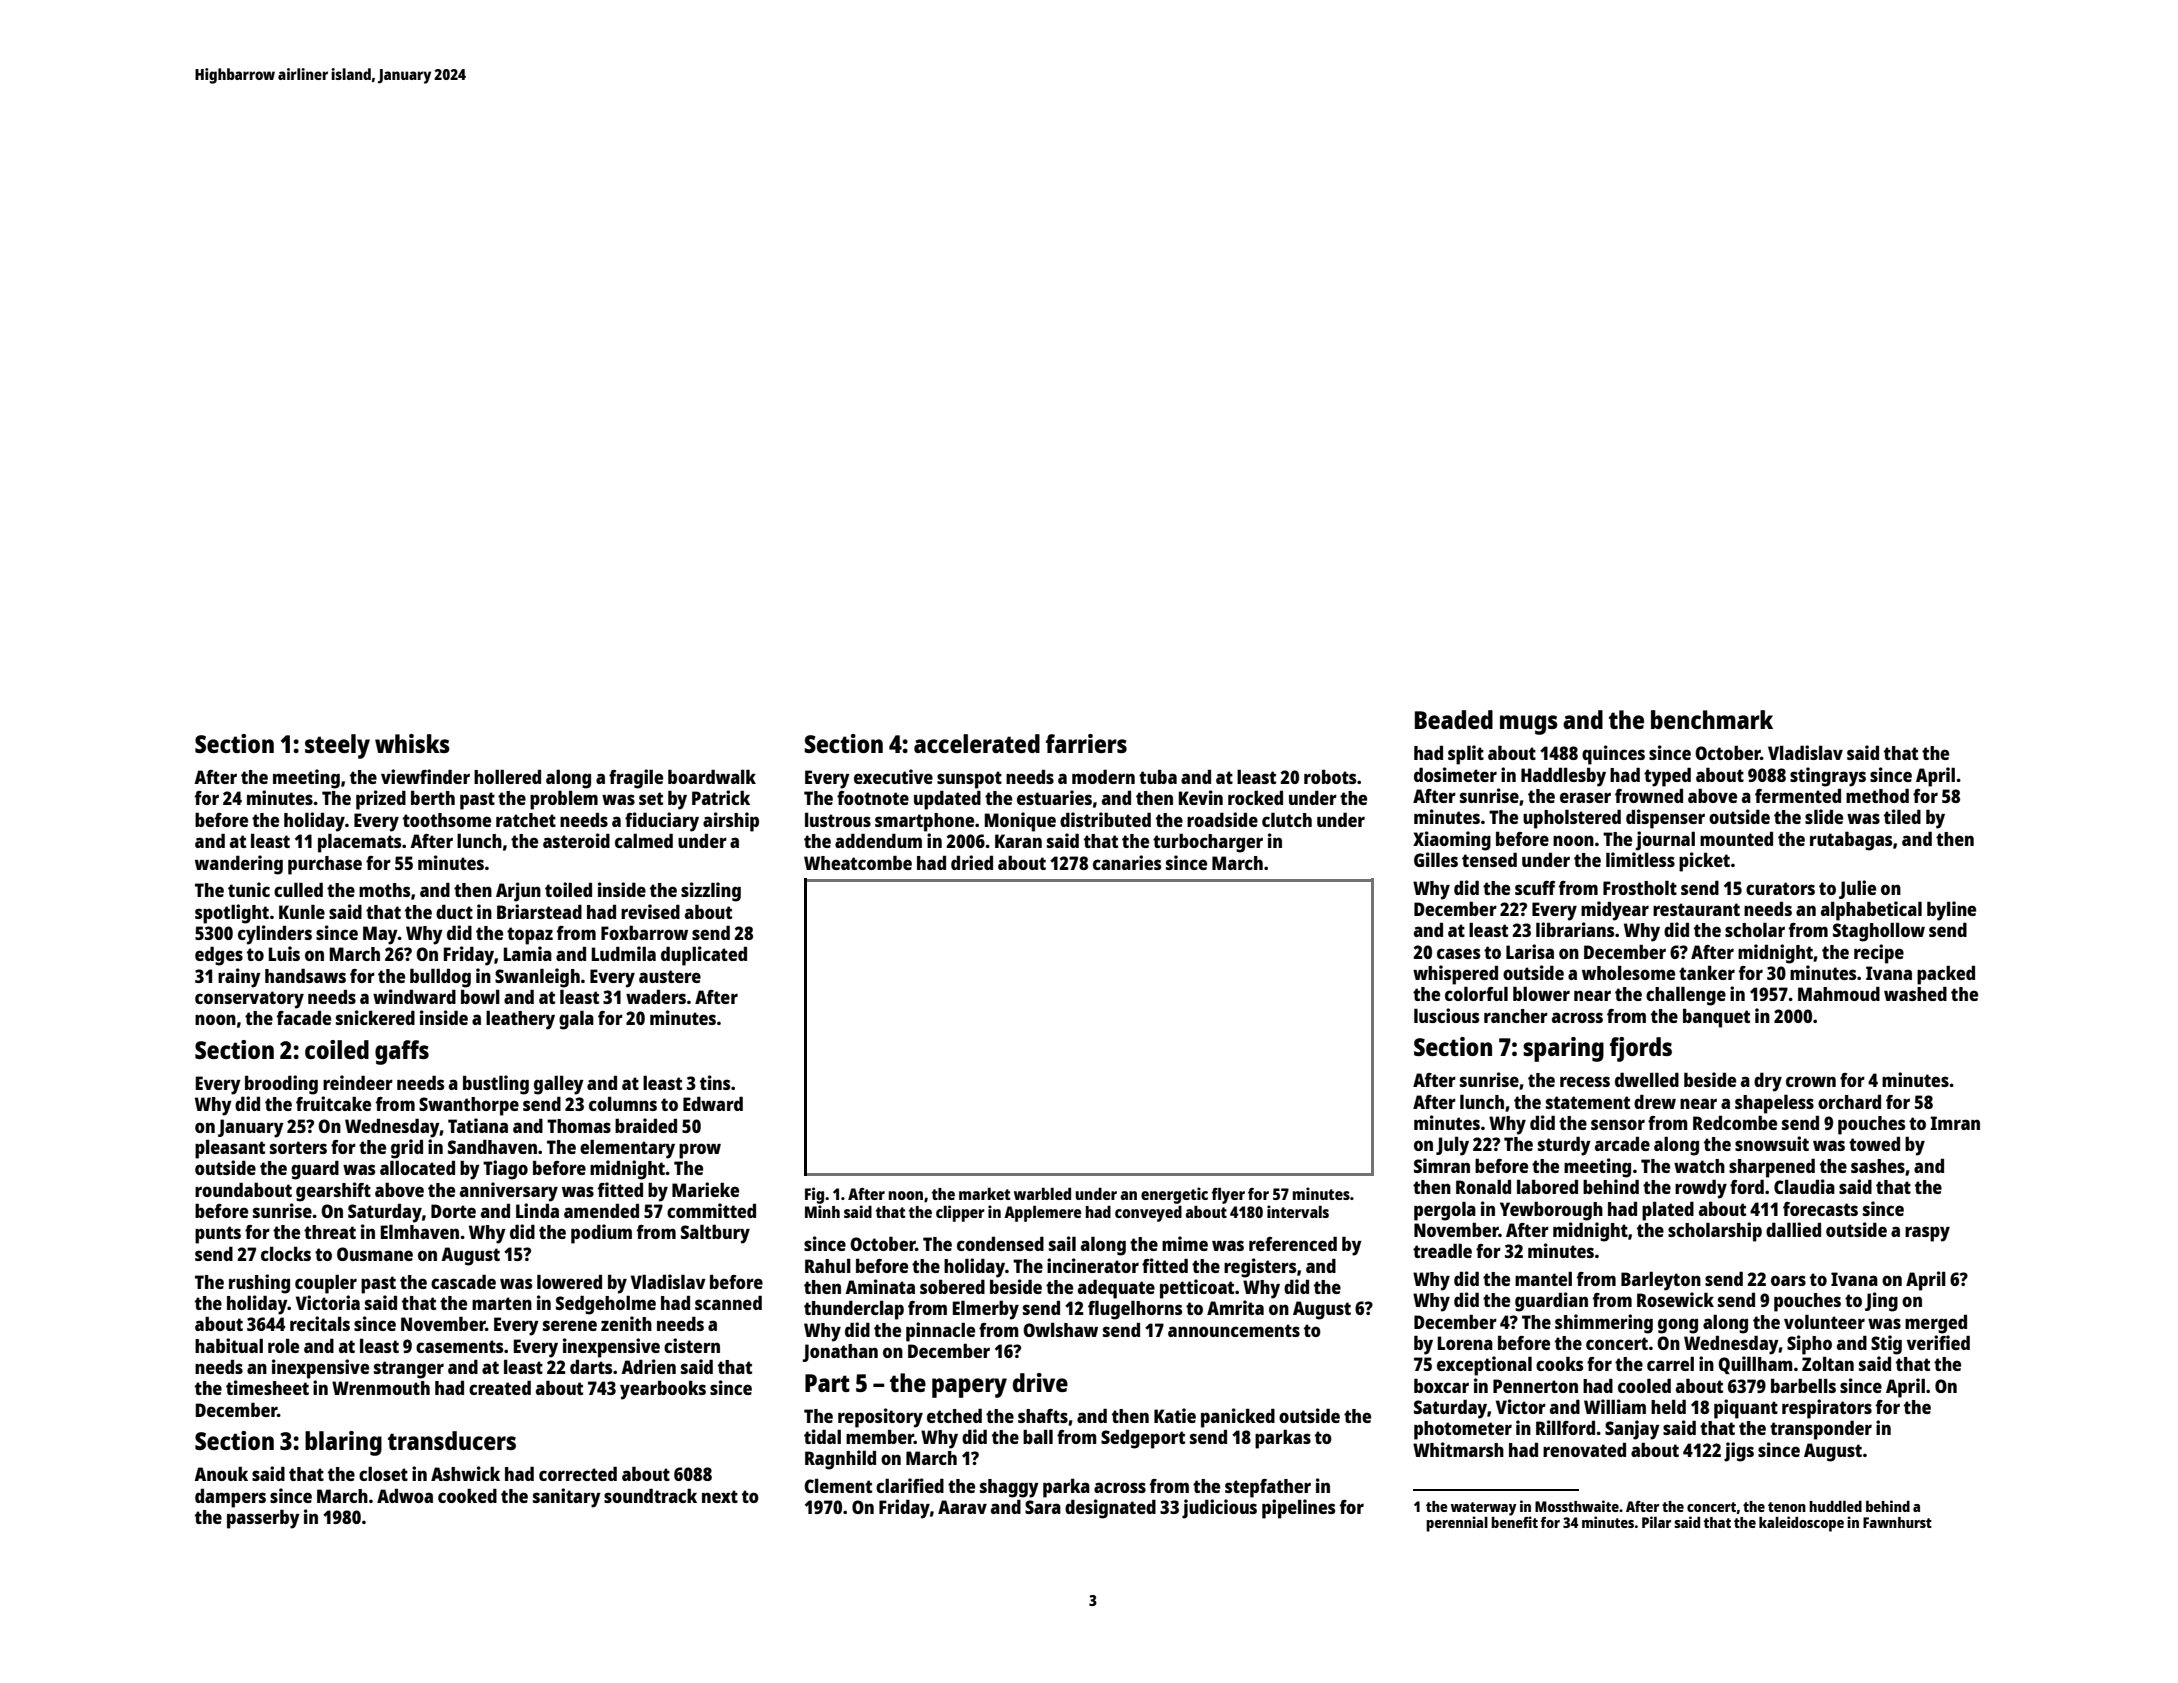 This image has height=1683, width=2178. Describe the element at coordinates (977, 743) in the image. I see `accelerated` at that location.
